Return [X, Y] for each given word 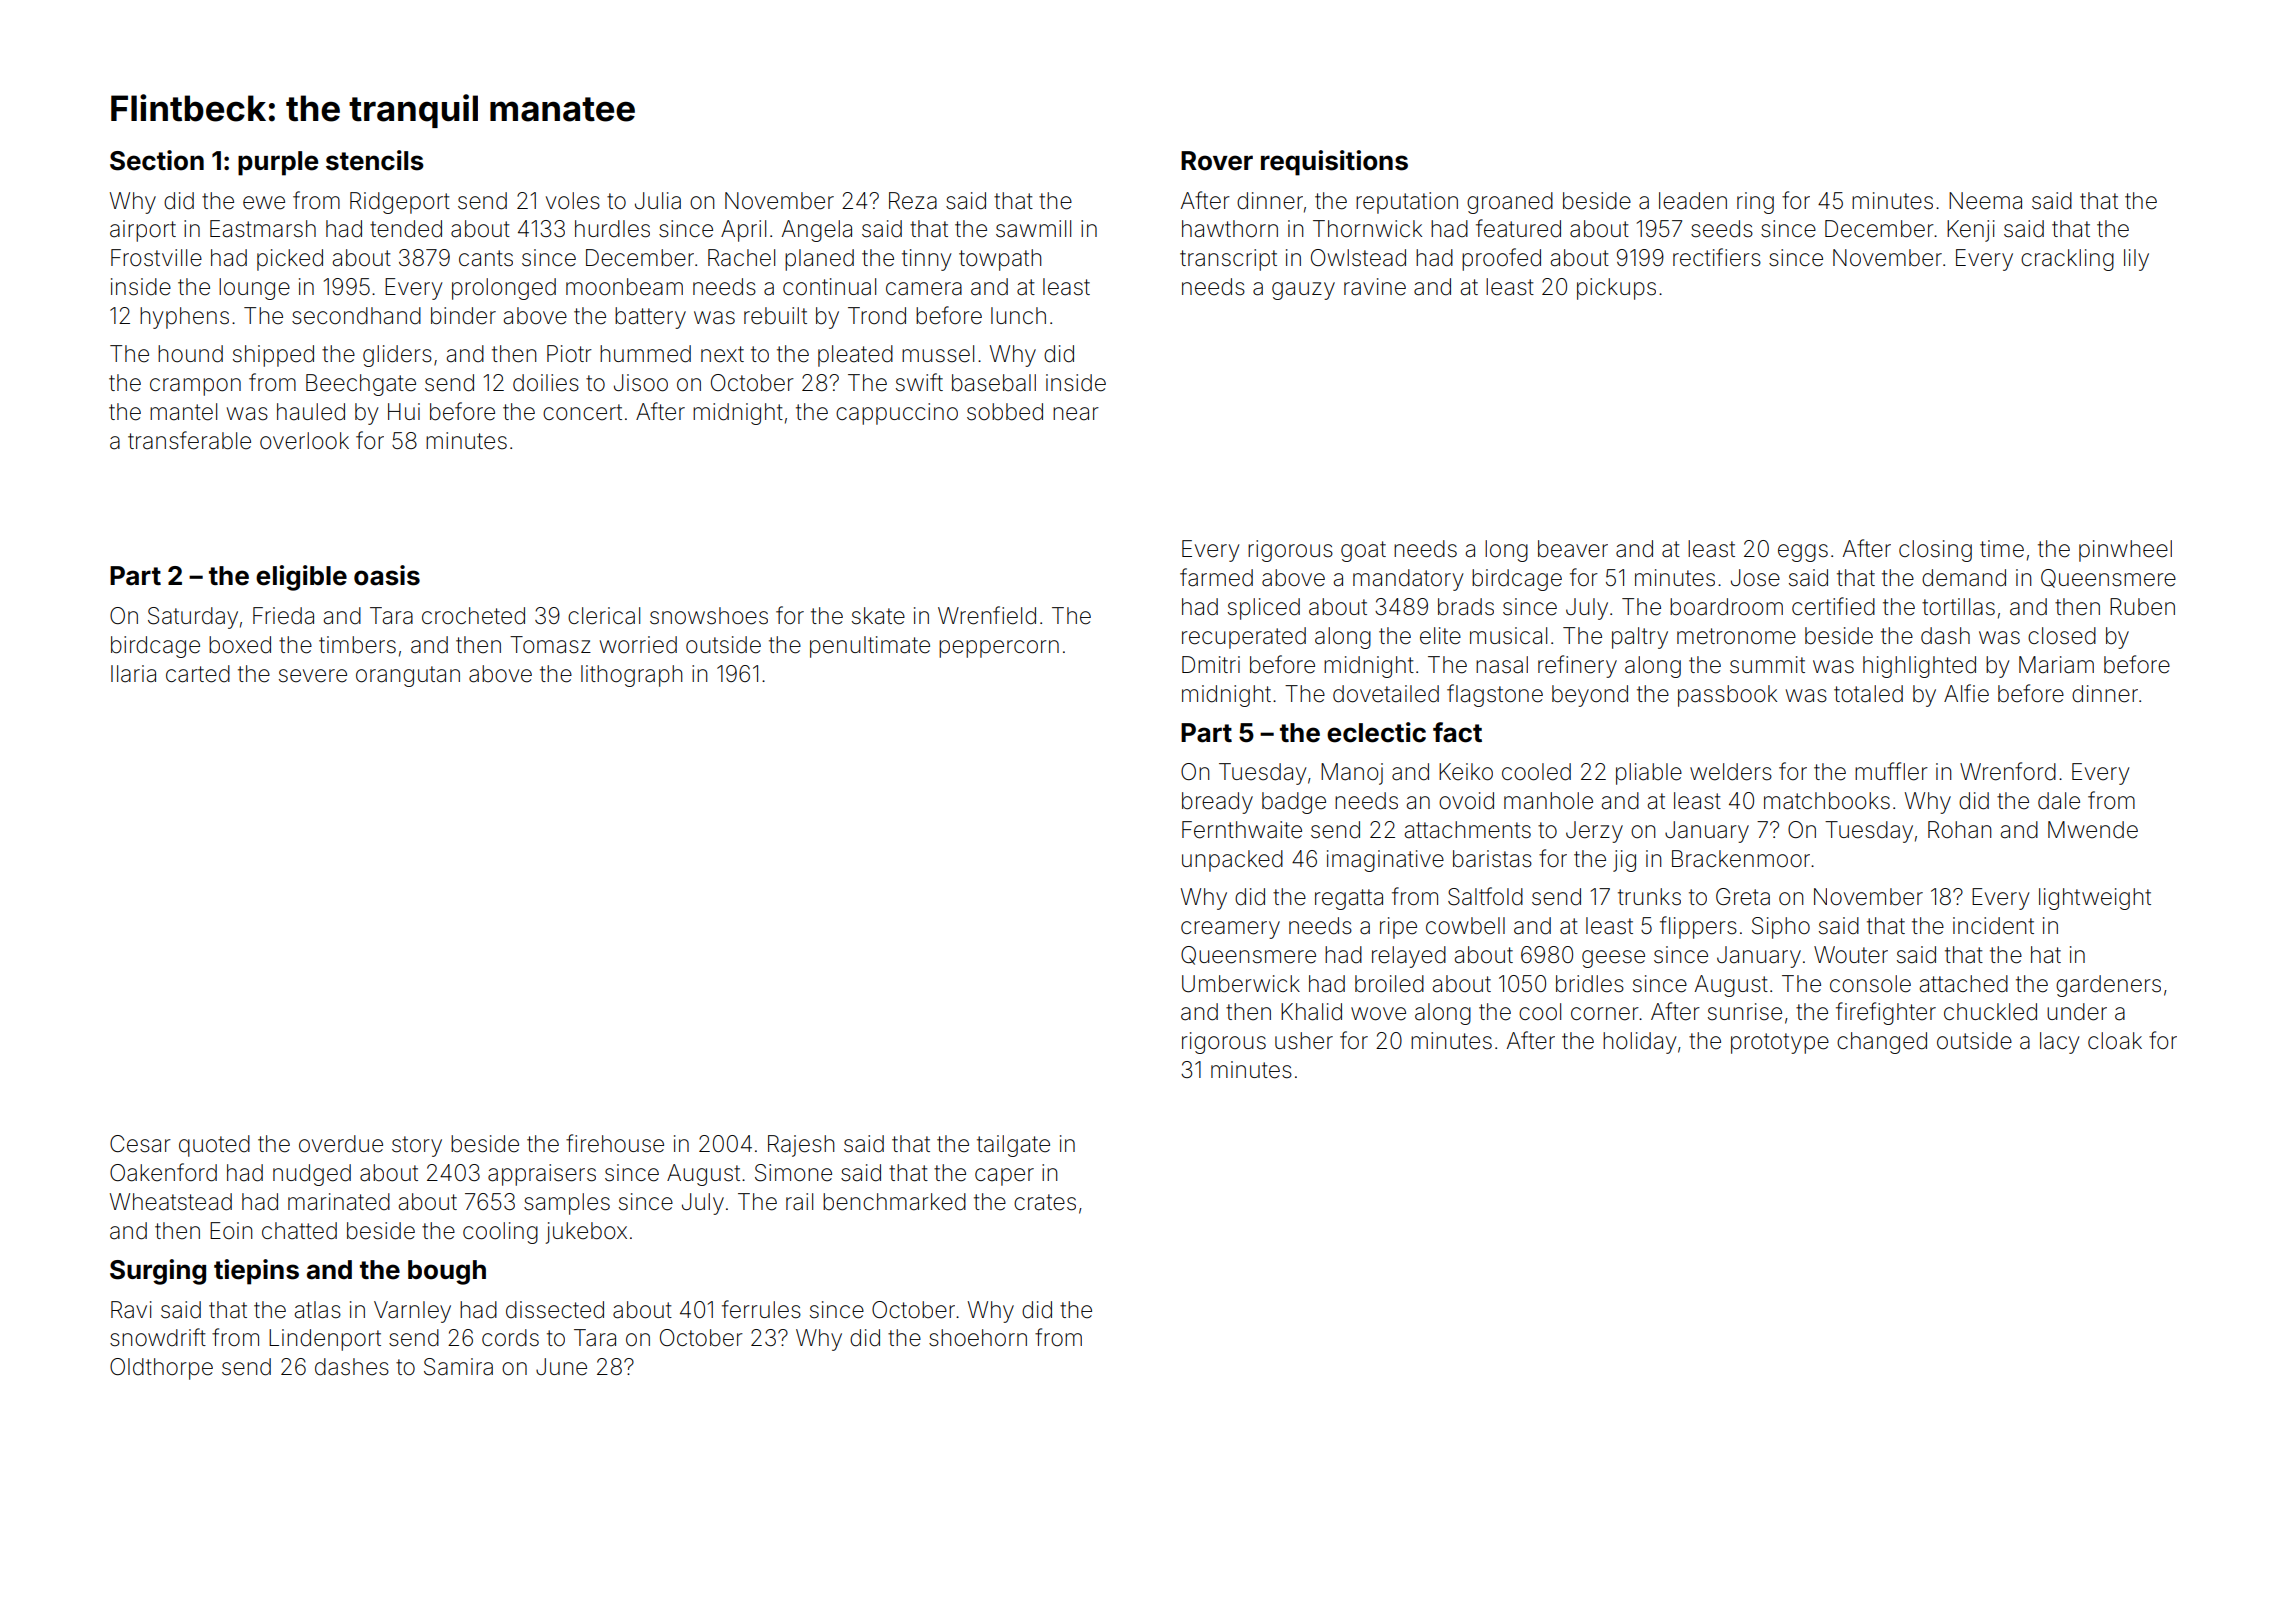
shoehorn [978, 1338]
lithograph [631, 676]
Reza [913, 201]
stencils [375, 160]
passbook [1727, 696]
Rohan [1959, 830]
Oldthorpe [161, 1369]
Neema [1985, 201]
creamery [1230, 930]
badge [1294, 803]
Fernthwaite [1242, 830]
